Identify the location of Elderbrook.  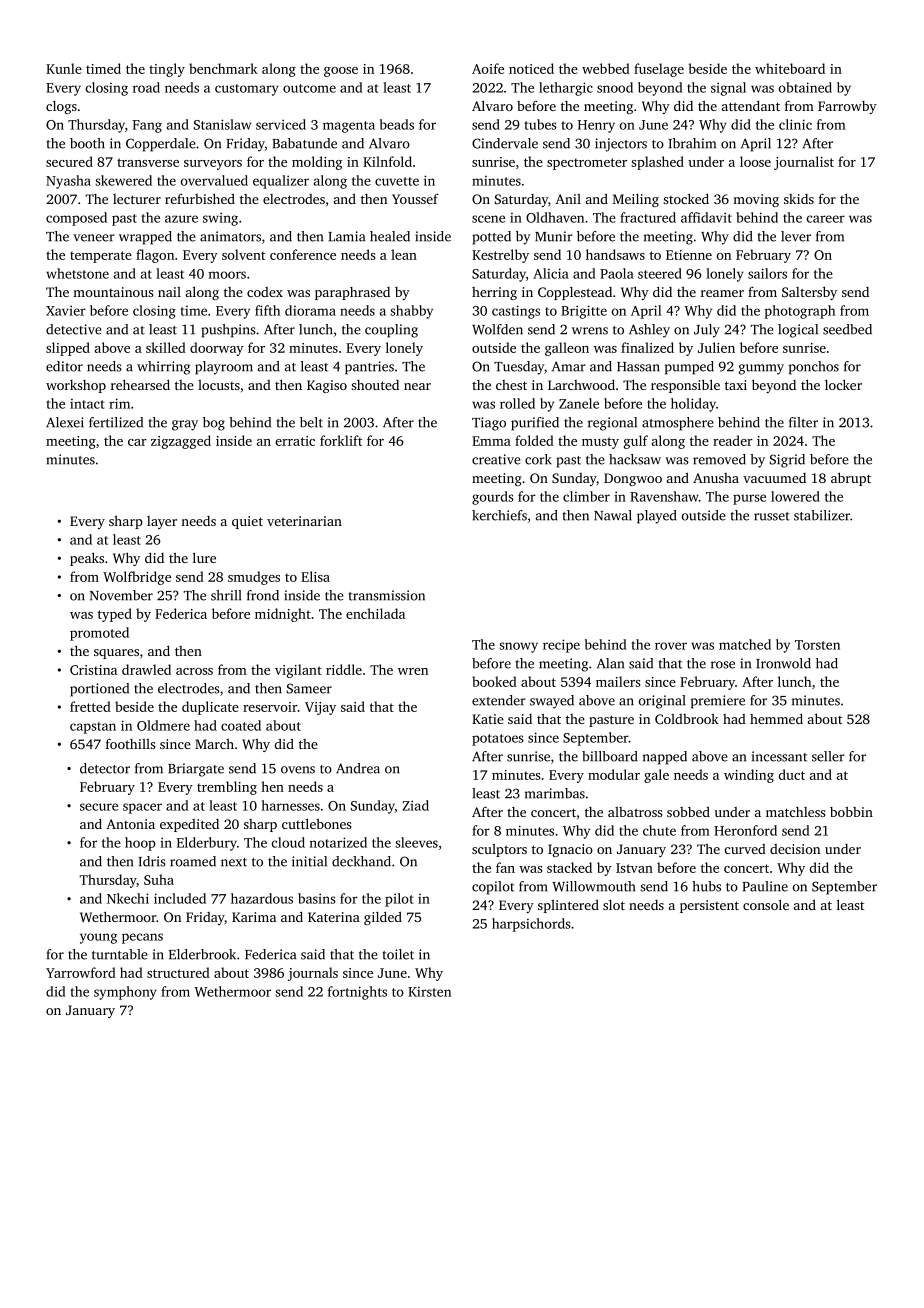
(202, 954).
